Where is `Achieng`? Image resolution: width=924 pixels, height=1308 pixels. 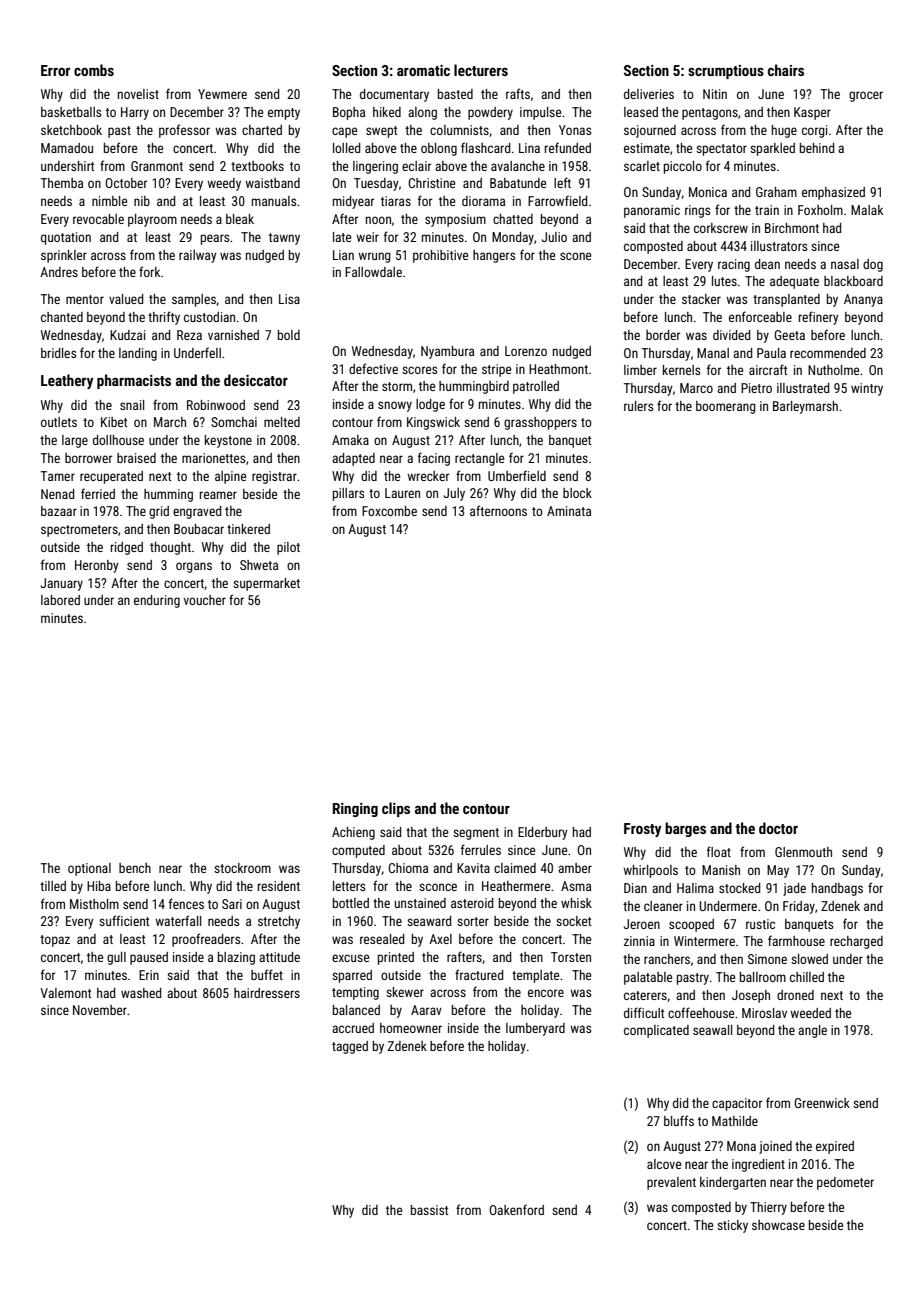
Achieng is located at coordinates (353, 833).
